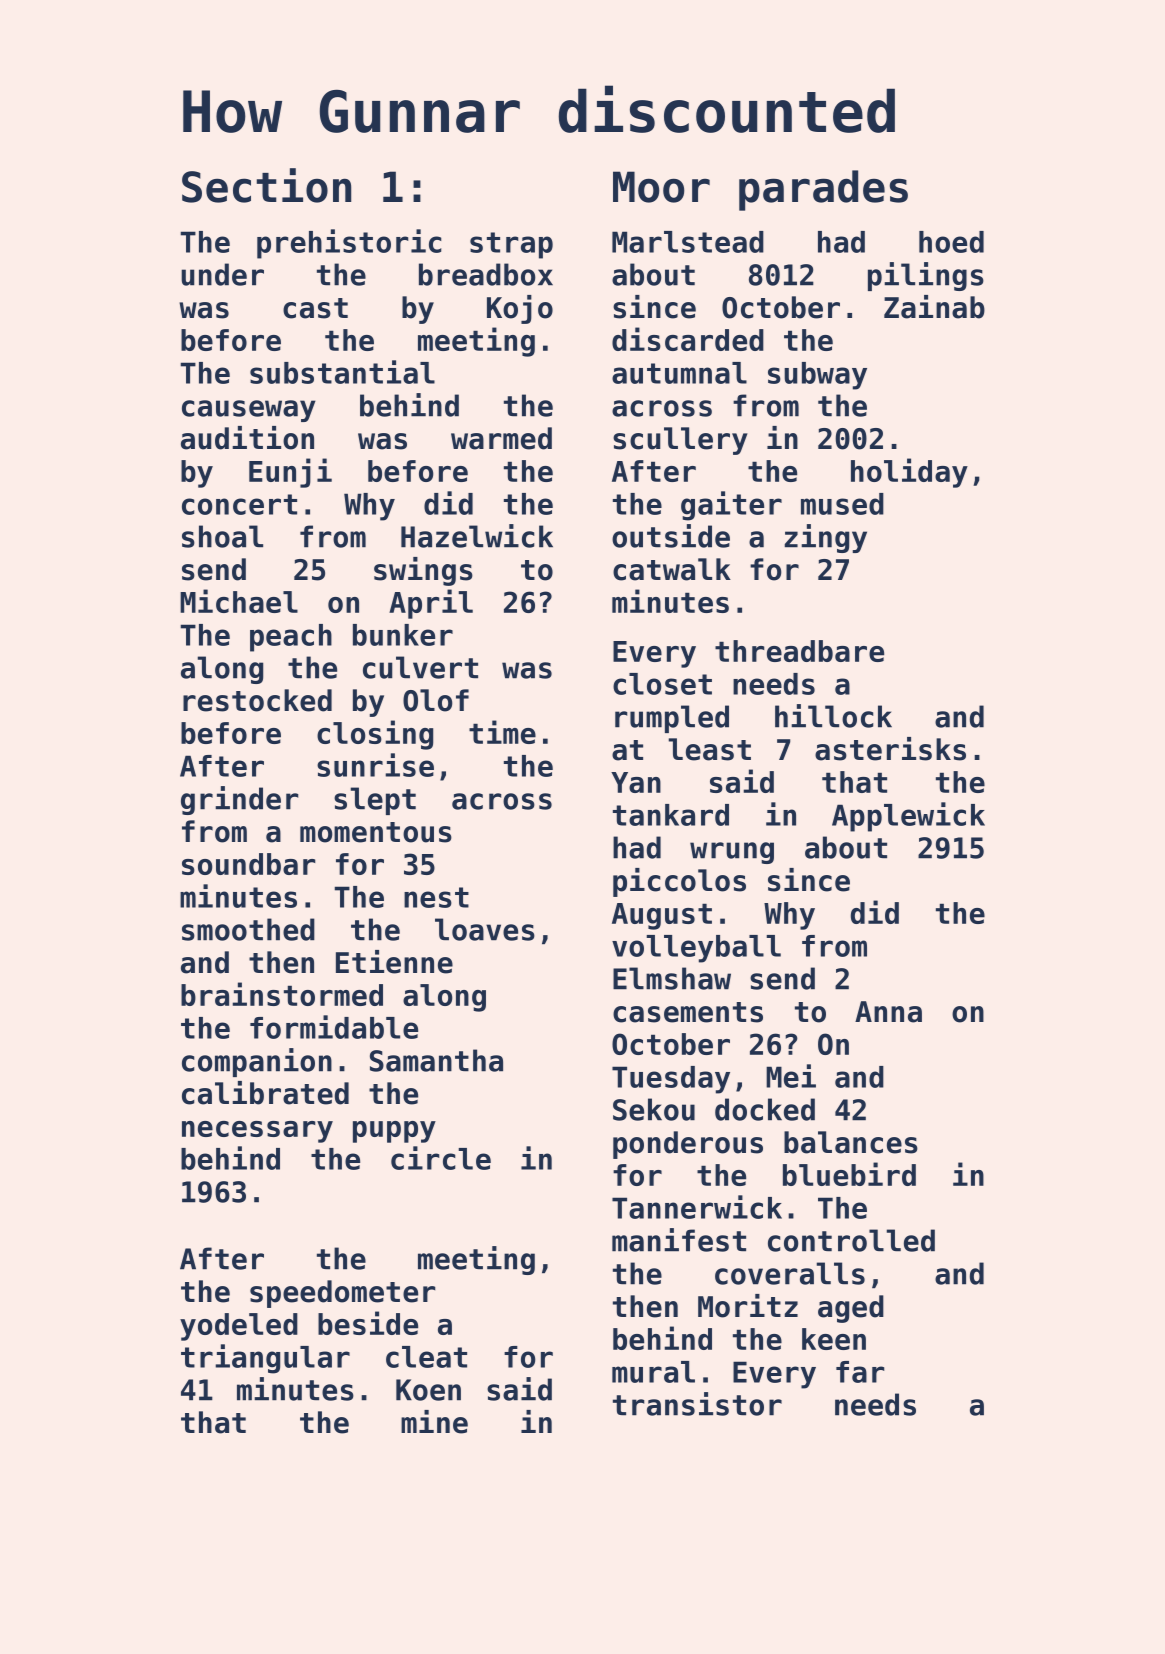  I want to click on Elmshaw, so click(672, 978).
